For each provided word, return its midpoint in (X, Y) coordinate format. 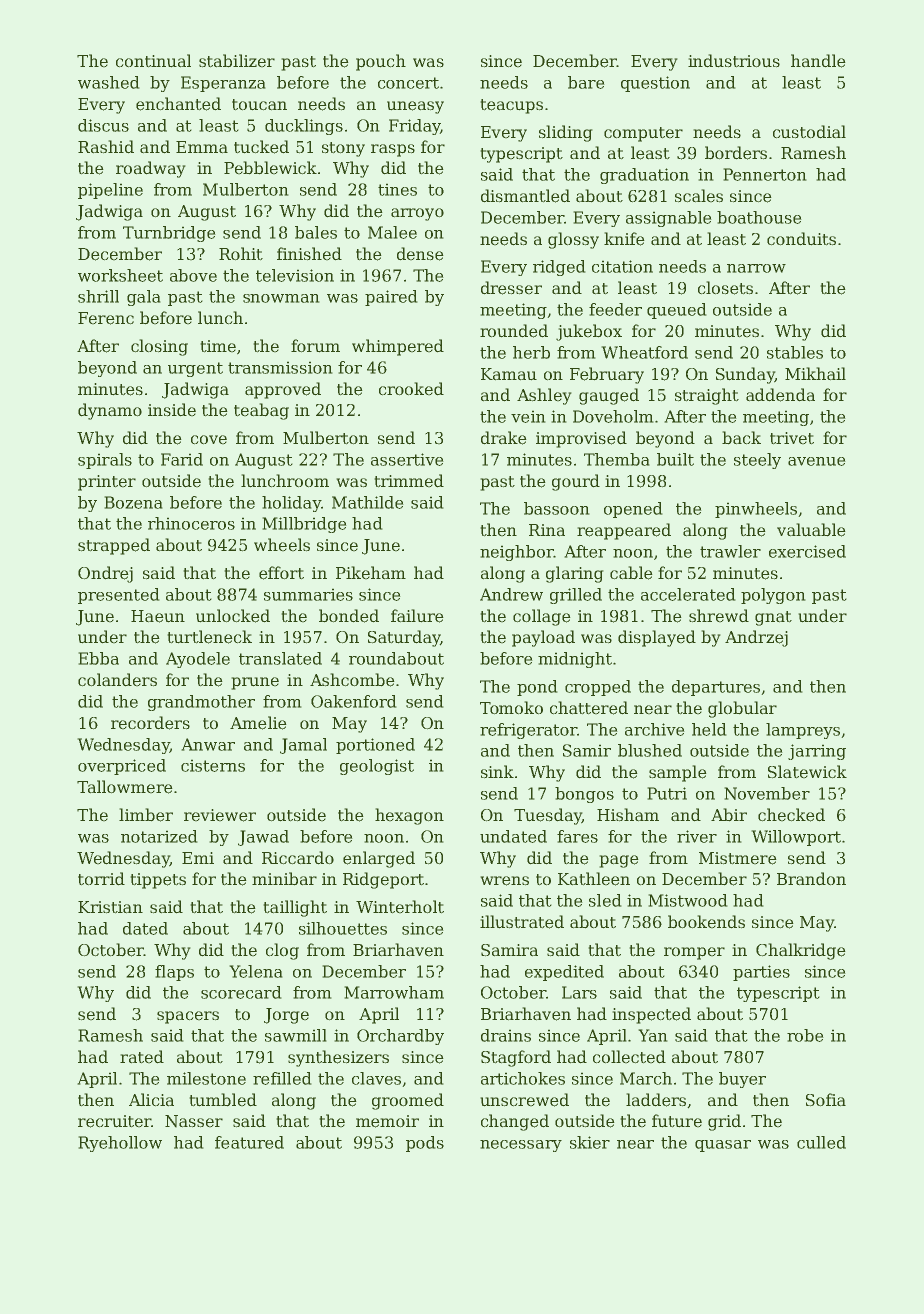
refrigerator (528, 731)
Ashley (544, 396)
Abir (729, 814)
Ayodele (198, 660)
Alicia (151, 1099)
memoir (387, 1121)
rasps (393, 150)
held (709, 729)
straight (707, 396)
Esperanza (223, 84)
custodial (809, 131)
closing (159, 347)
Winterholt (400, 906)
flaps (174, 973)
